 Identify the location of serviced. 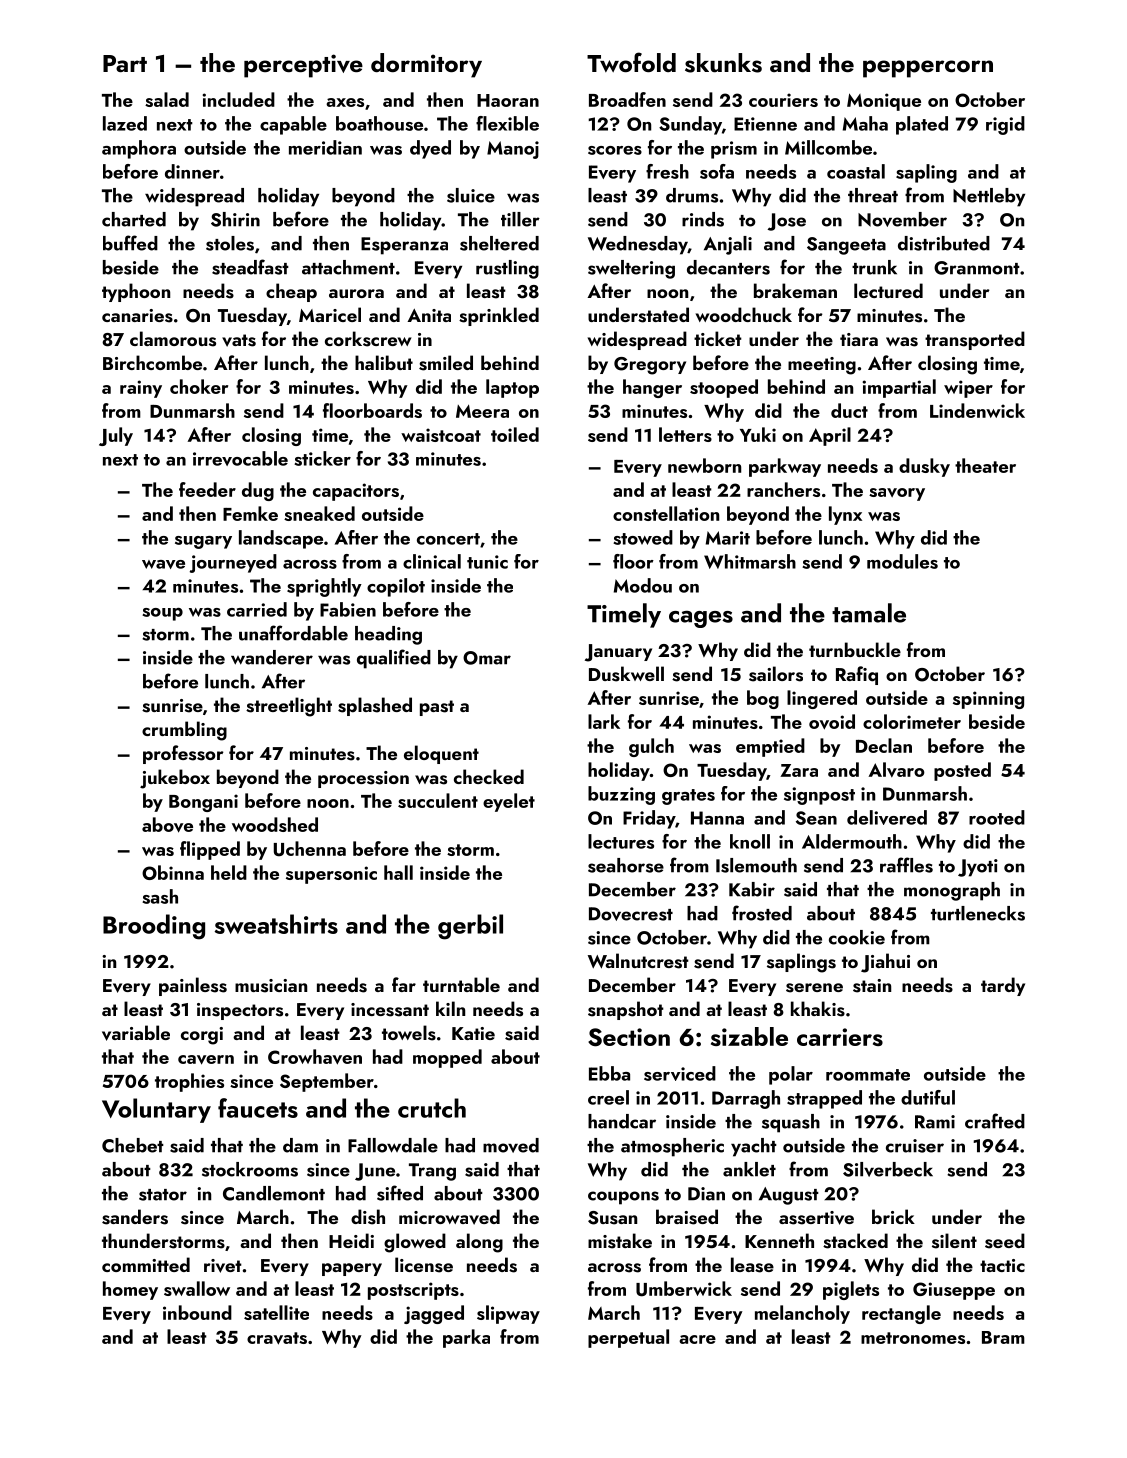
(680, 1073).
